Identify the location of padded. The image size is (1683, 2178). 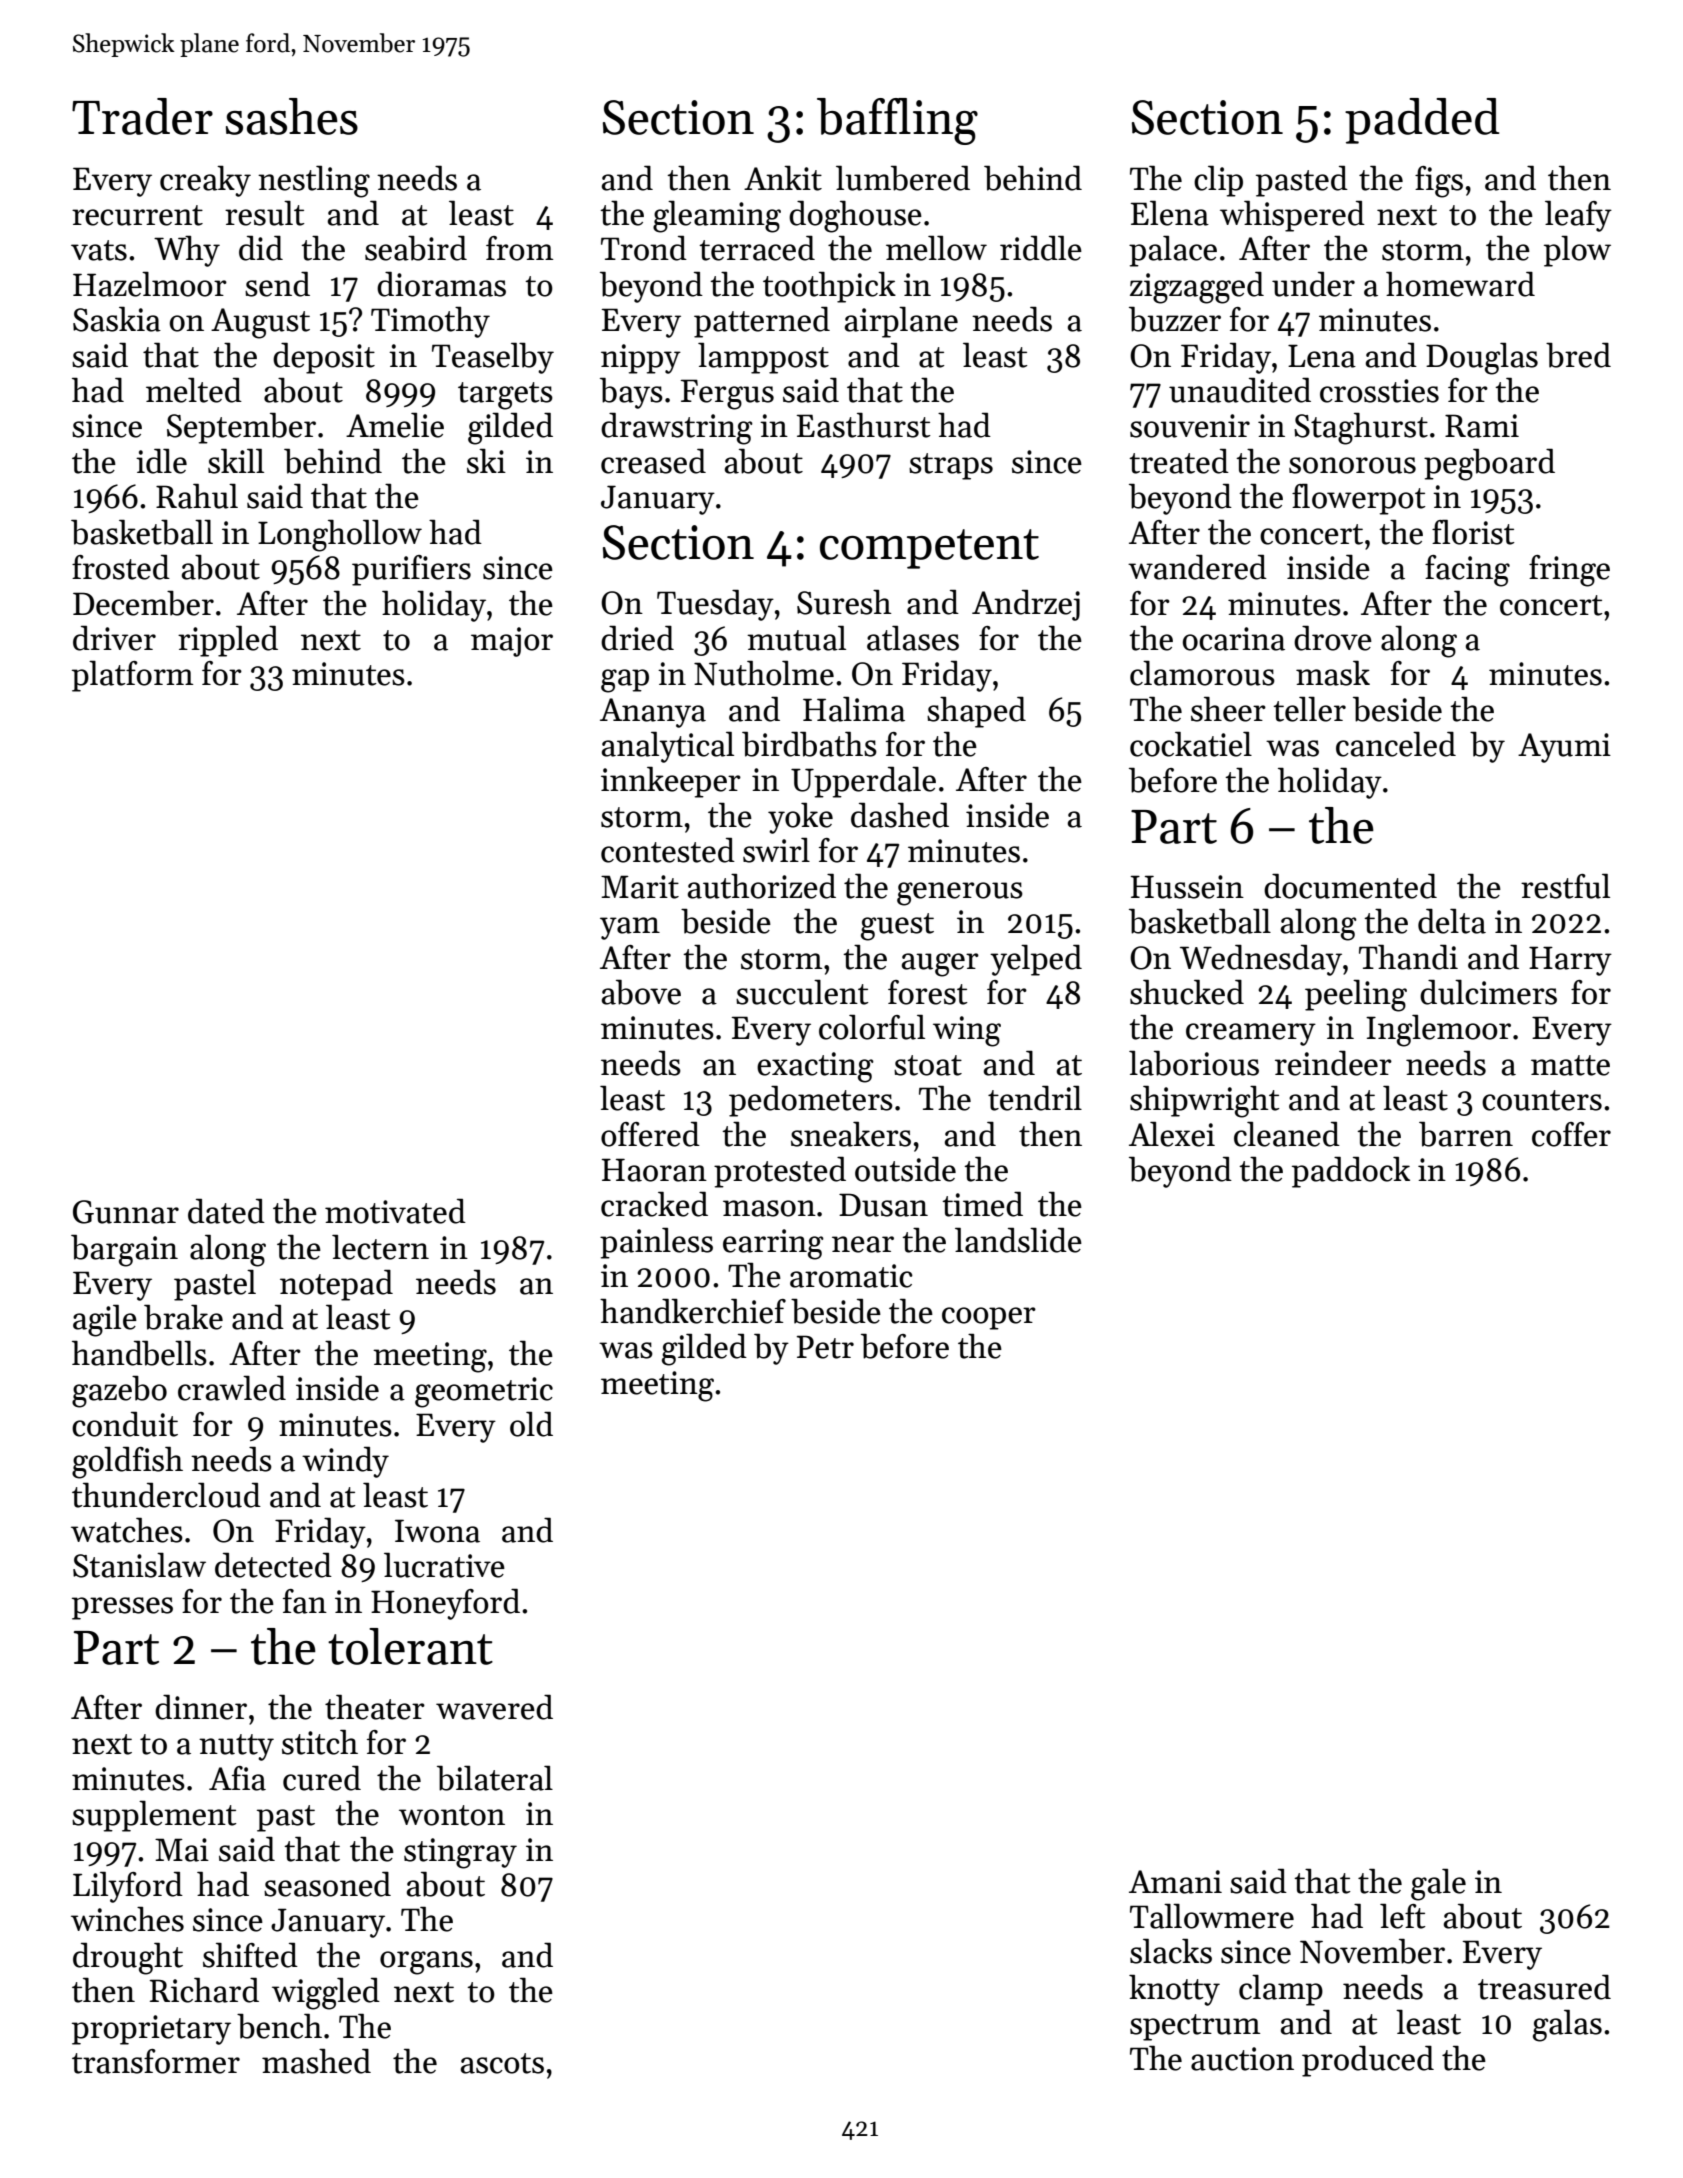
(1422, 121).
